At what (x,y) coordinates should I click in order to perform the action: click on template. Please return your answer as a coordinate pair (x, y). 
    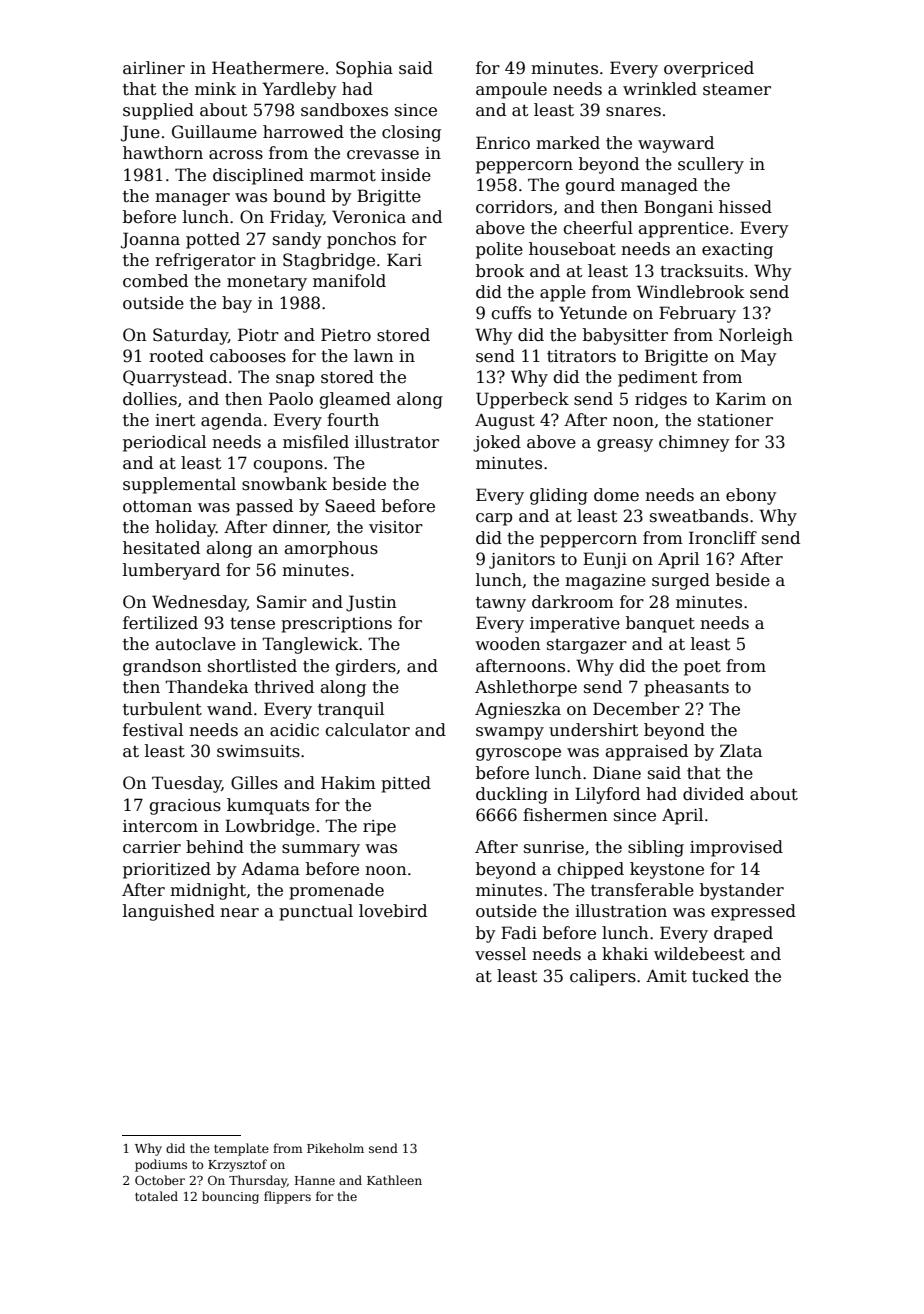
    Looking at the image, I should click on (241, 1149).
